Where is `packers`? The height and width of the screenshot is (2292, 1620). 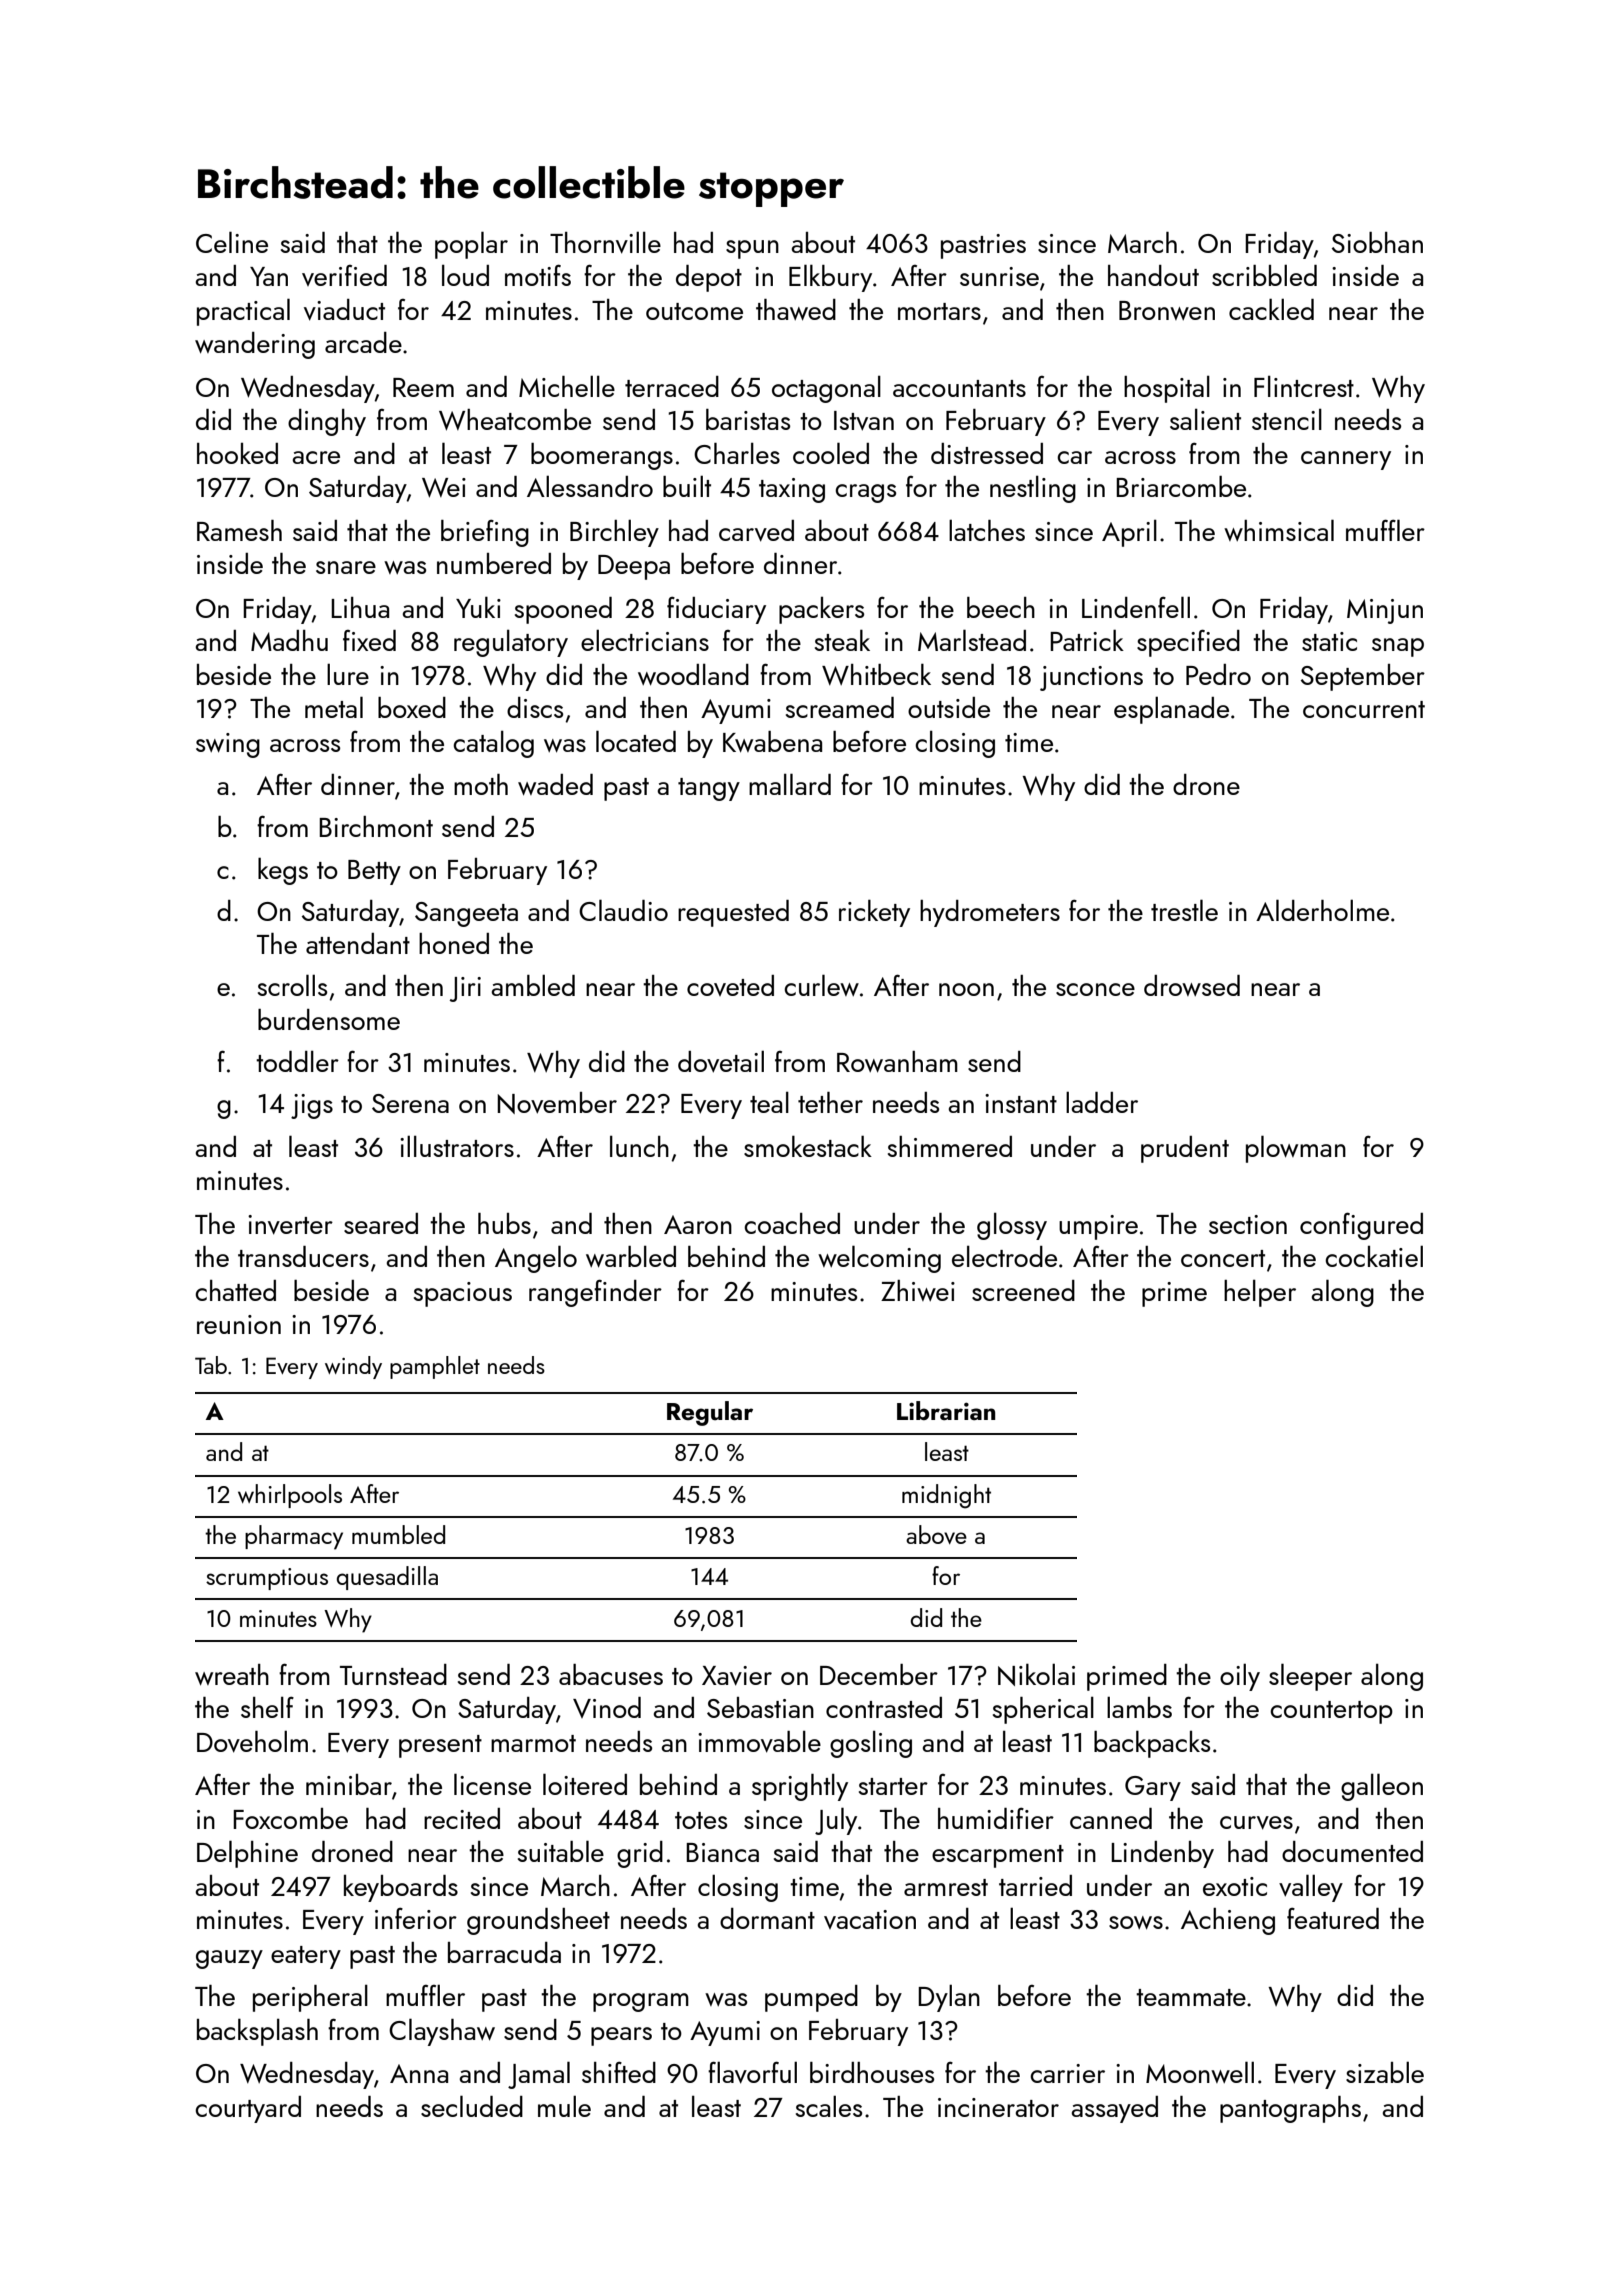
packers is located at coordinates (821, 610).
